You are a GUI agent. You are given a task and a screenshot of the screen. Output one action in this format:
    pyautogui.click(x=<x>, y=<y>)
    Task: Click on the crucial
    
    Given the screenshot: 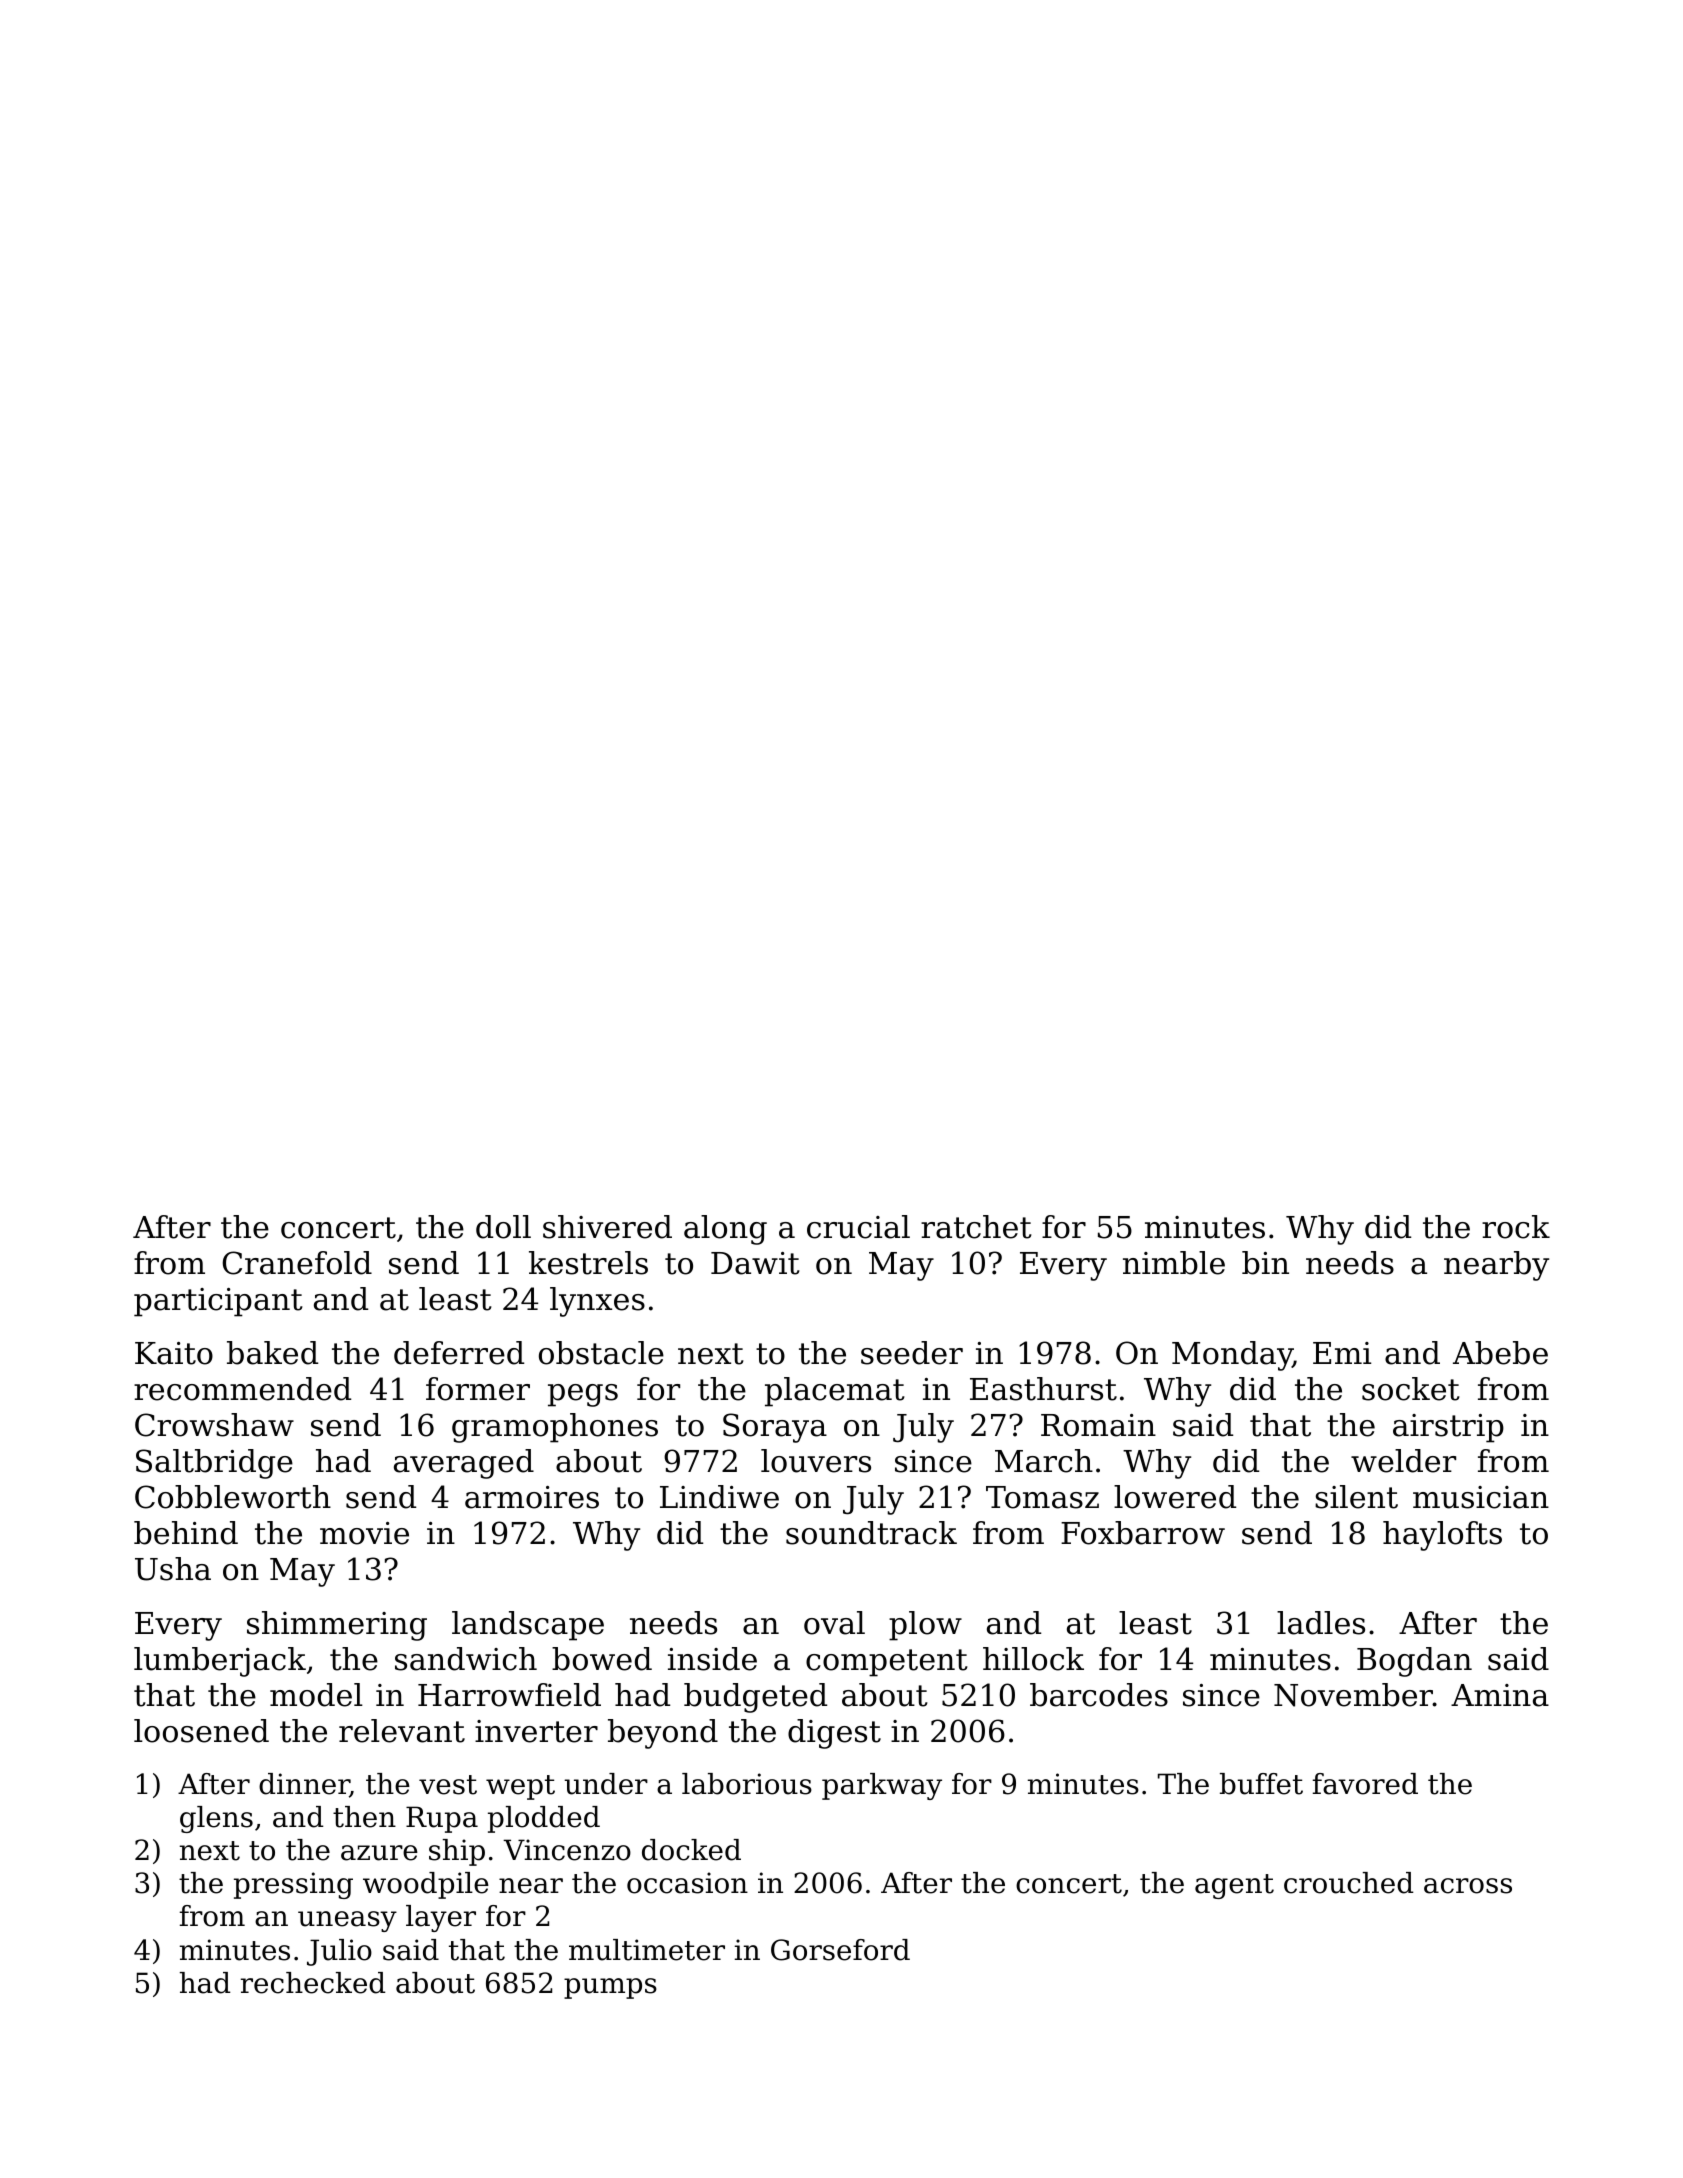 What is the action you would take?
    pyautogui.click(x=858, y=1227)
